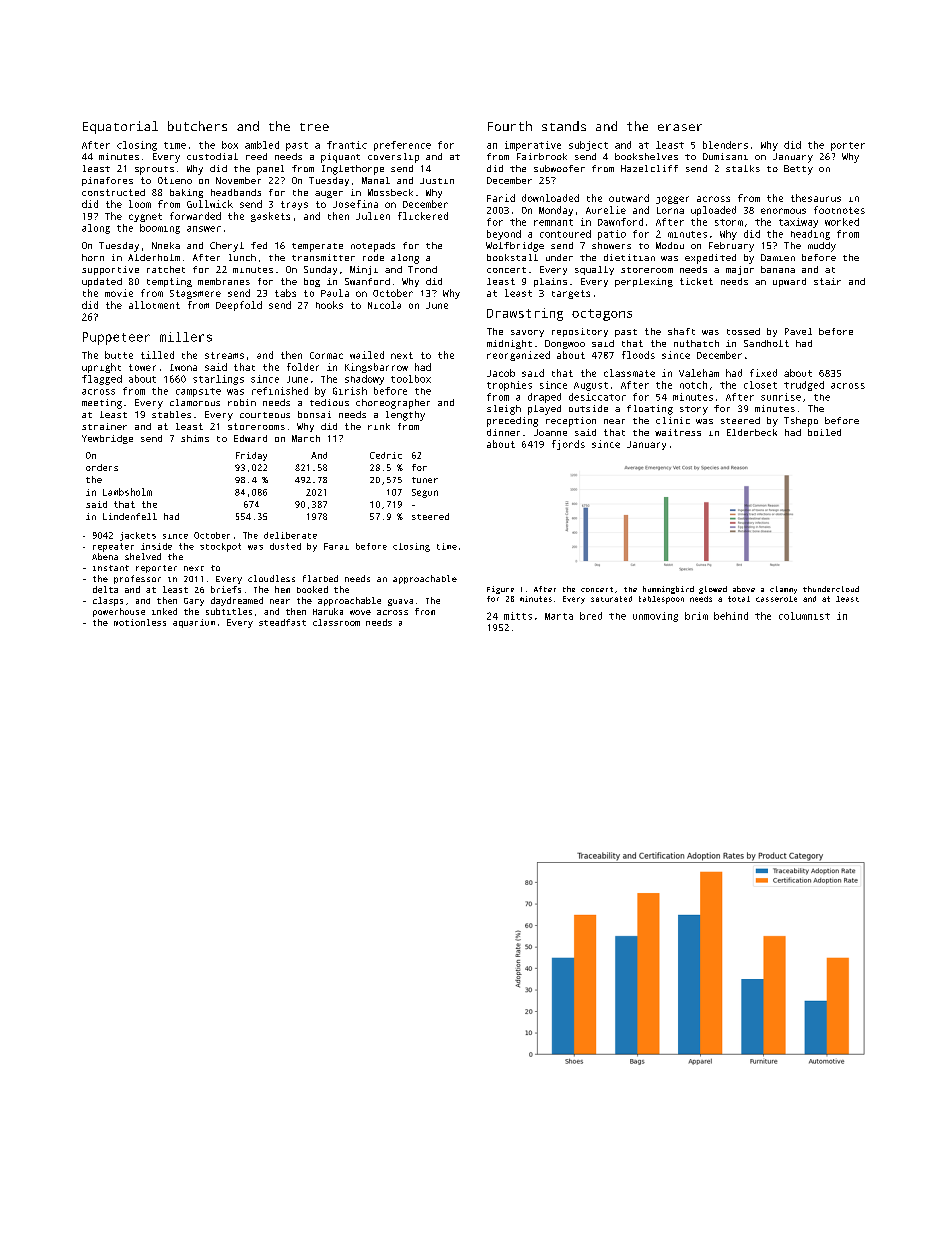 This image has height=1233, width=952. Describe the element at coordinates (827, 281) in the image. I see `stair` at that location.
